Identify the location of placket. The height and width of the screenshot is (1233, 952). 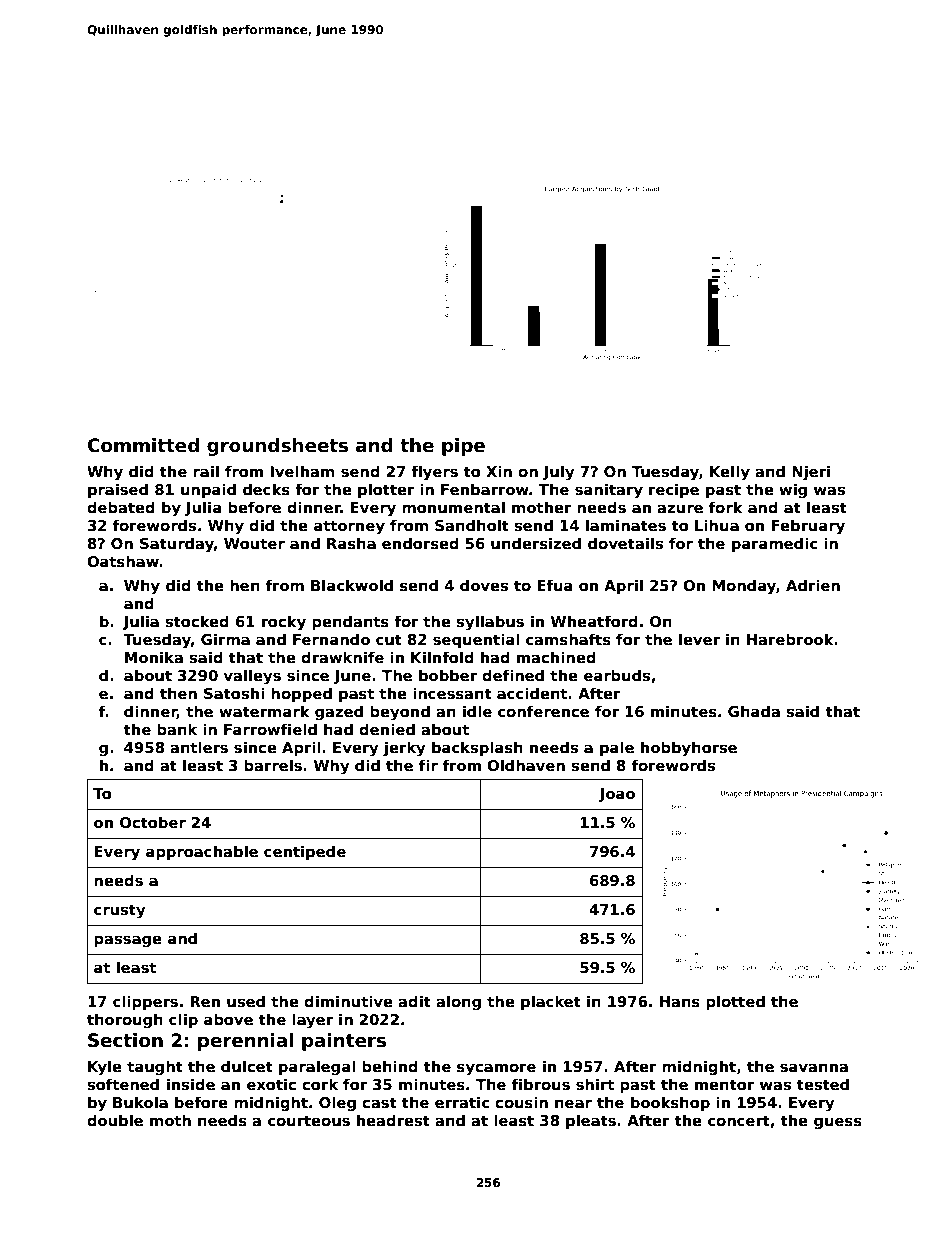
(551, 1002).
